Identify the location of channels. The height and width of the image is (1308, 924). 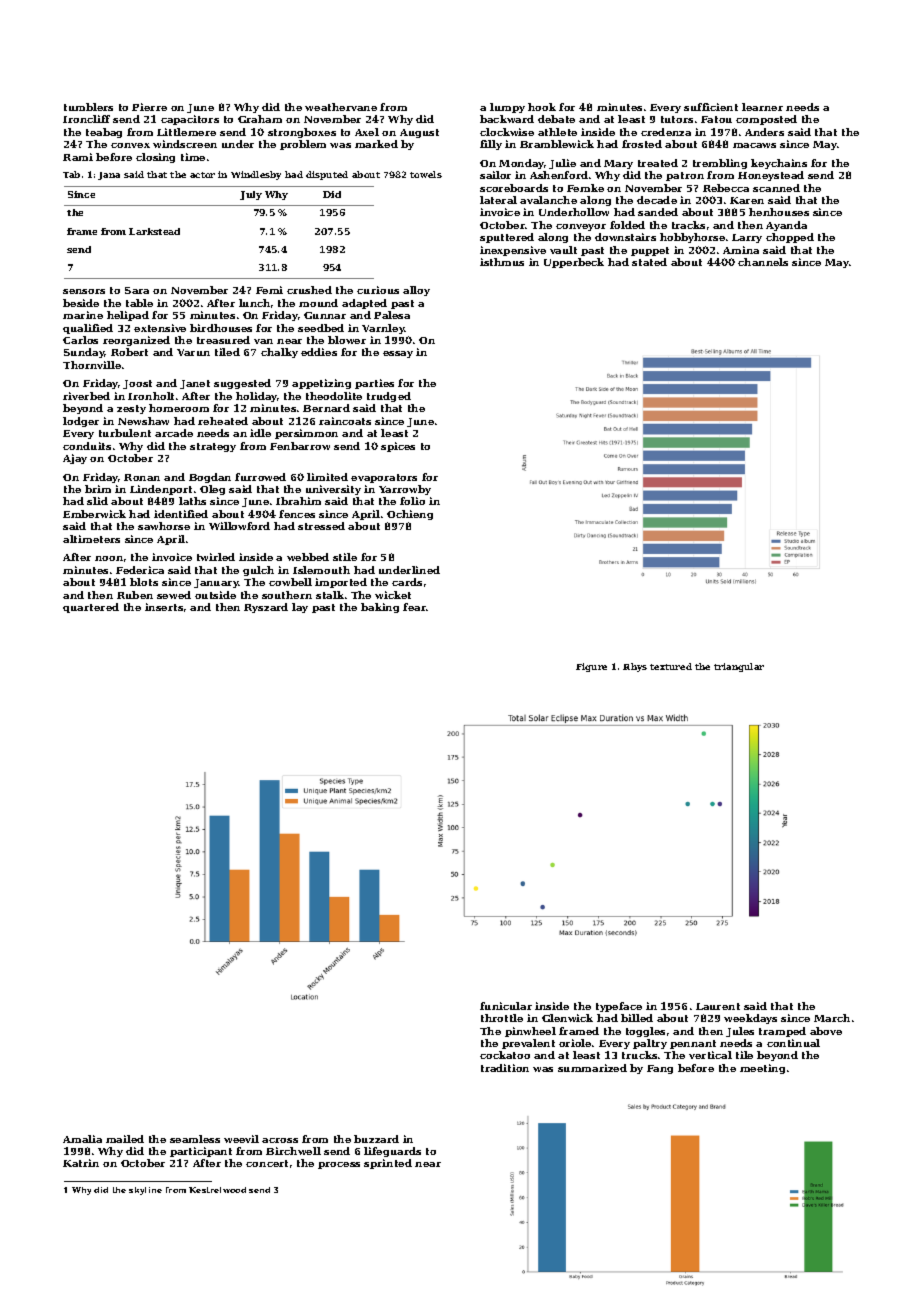
(763, 262).
